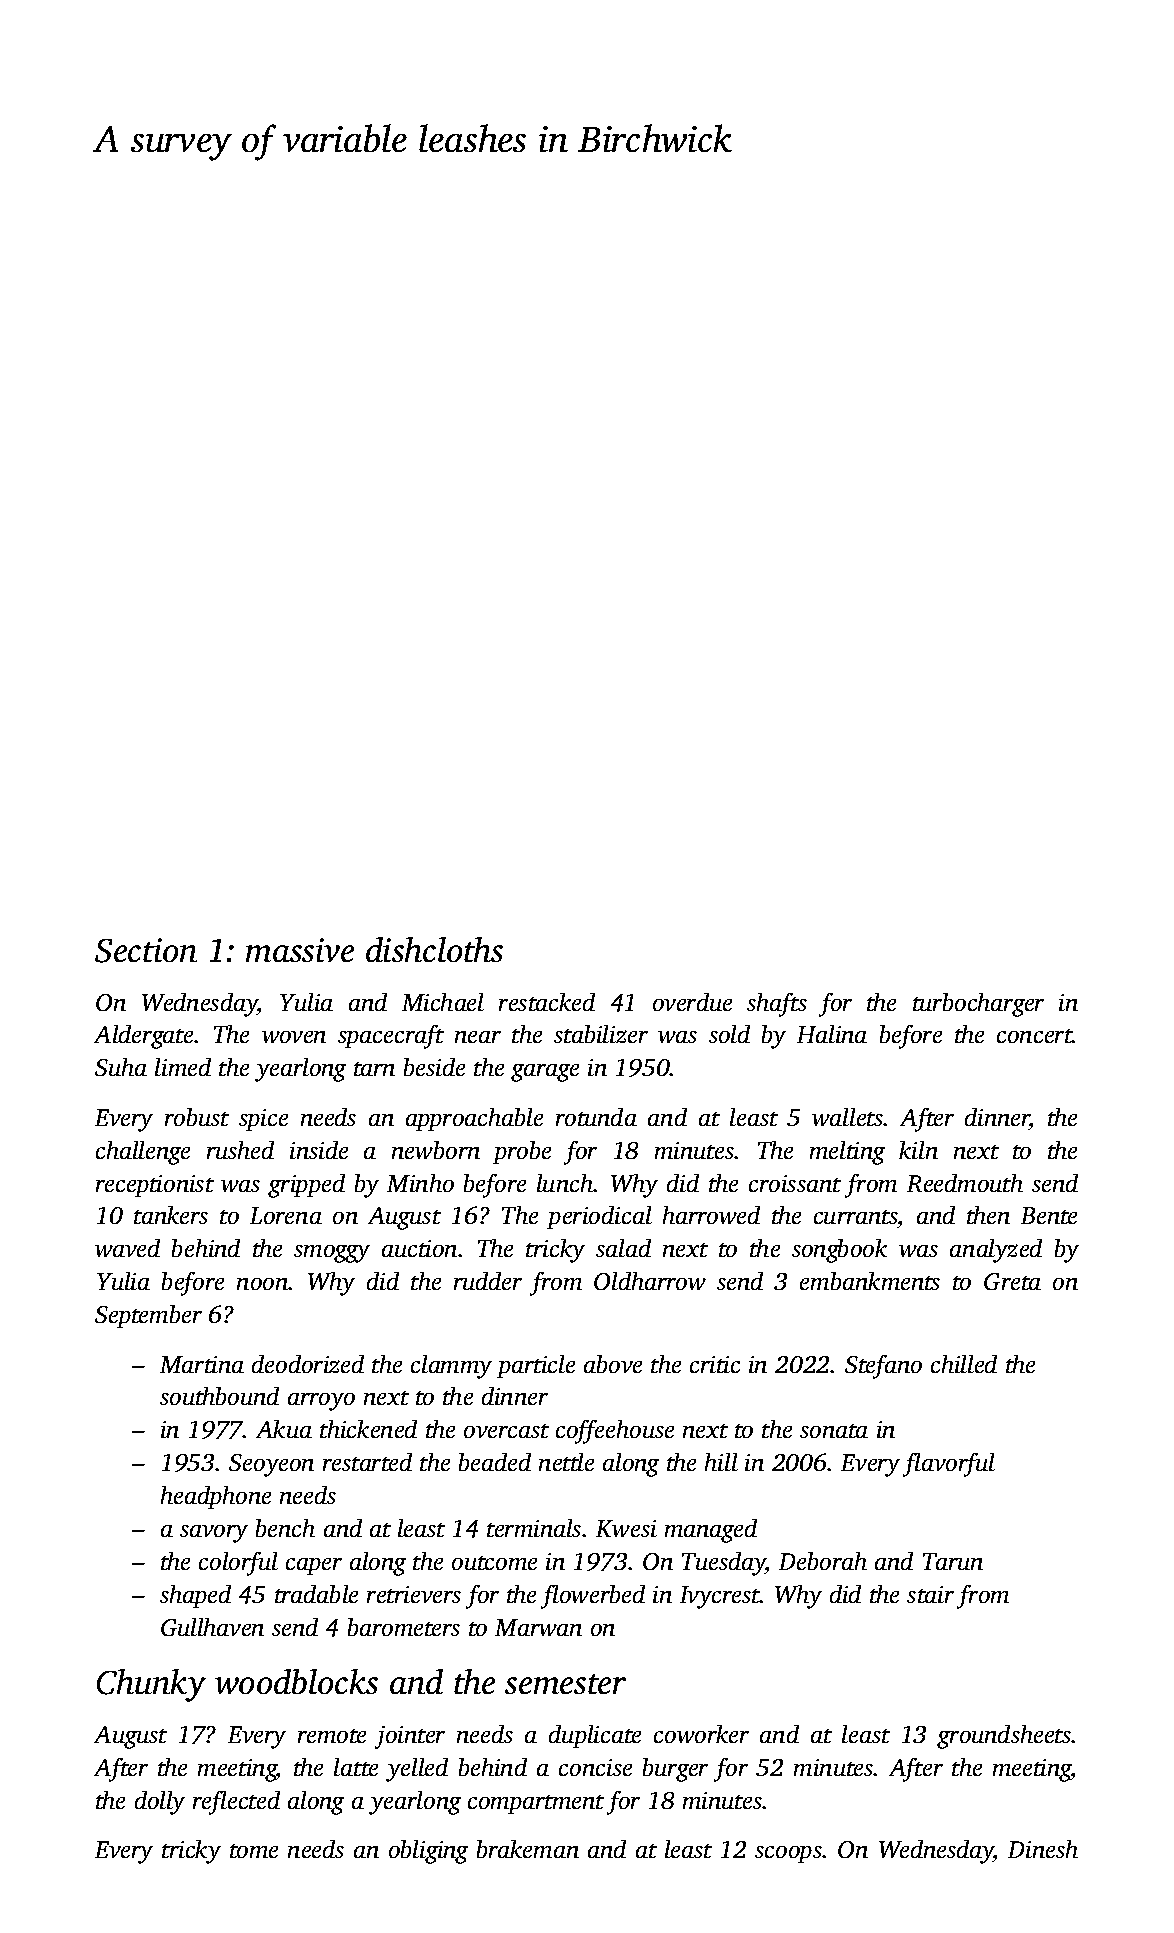 The height and width of the image is (1933, 1174). Describe the element at coordinates (356, 1767) in the image. I see `latte` at that location.
